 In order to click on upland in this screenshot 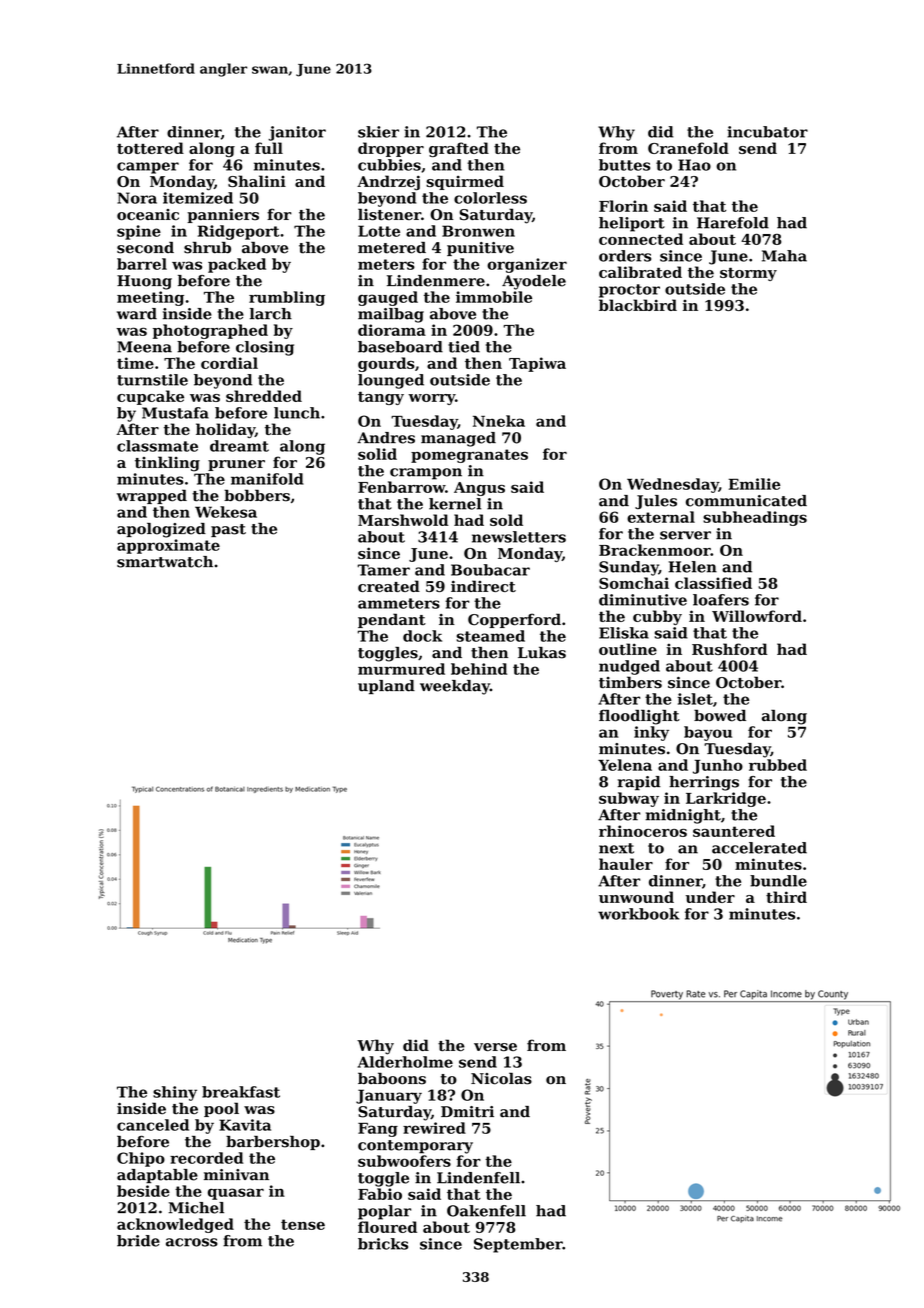, I will do `click(386, 687)`.
